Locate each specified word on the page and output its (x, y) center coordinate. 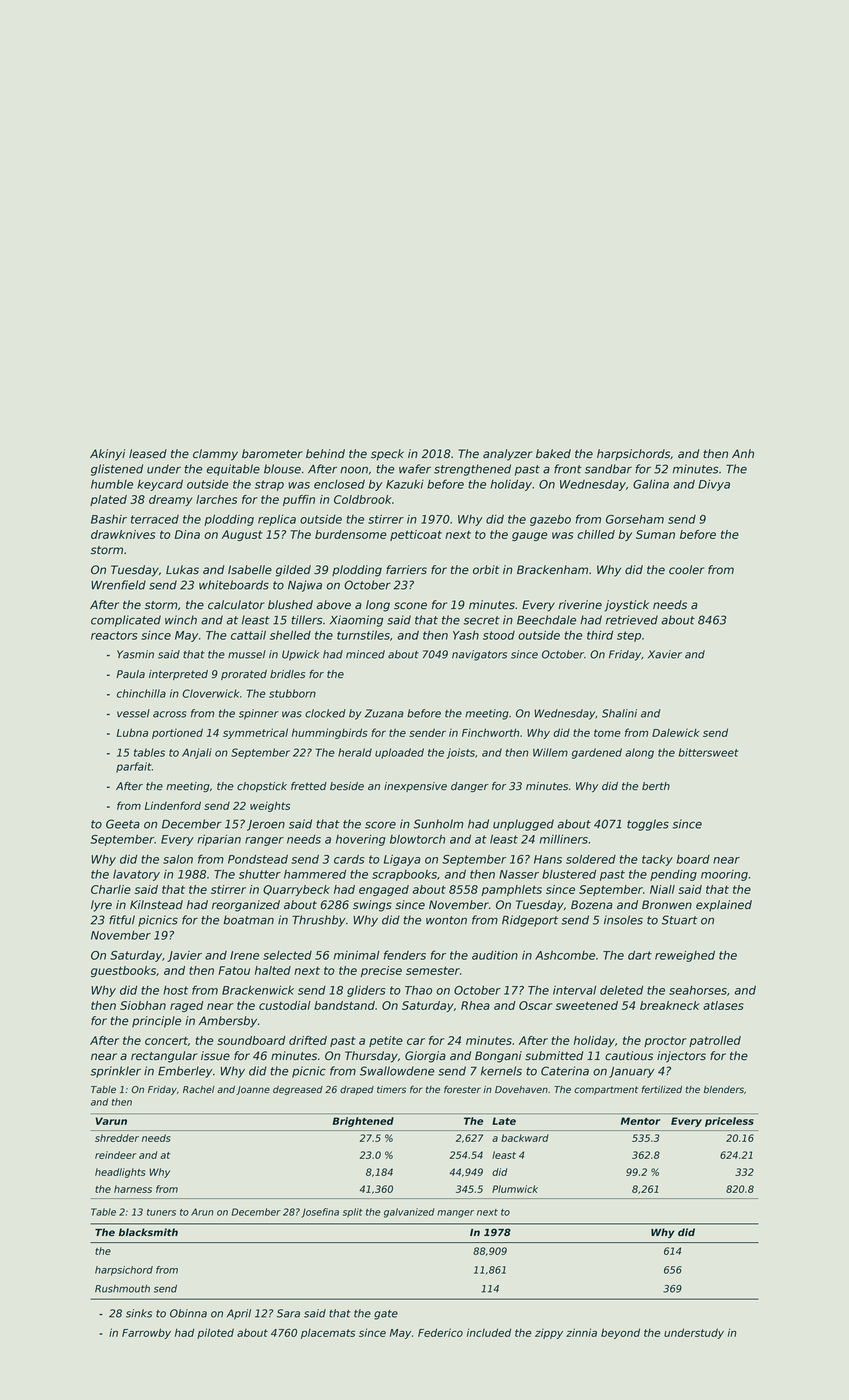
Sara (288, 1313)
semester (433, 970)
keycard (160, 485)
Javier (184, 956)
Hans (548, 859)
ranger (264, 841)
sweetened (587, 1005)
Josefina (320, 1213)
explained (724, 905)
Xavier (665, 654)
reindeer (116, 1155)
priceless (729, 1122)
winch (181, 620)
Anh (743, 453)
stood (499, 635)
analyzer (507, 455)
